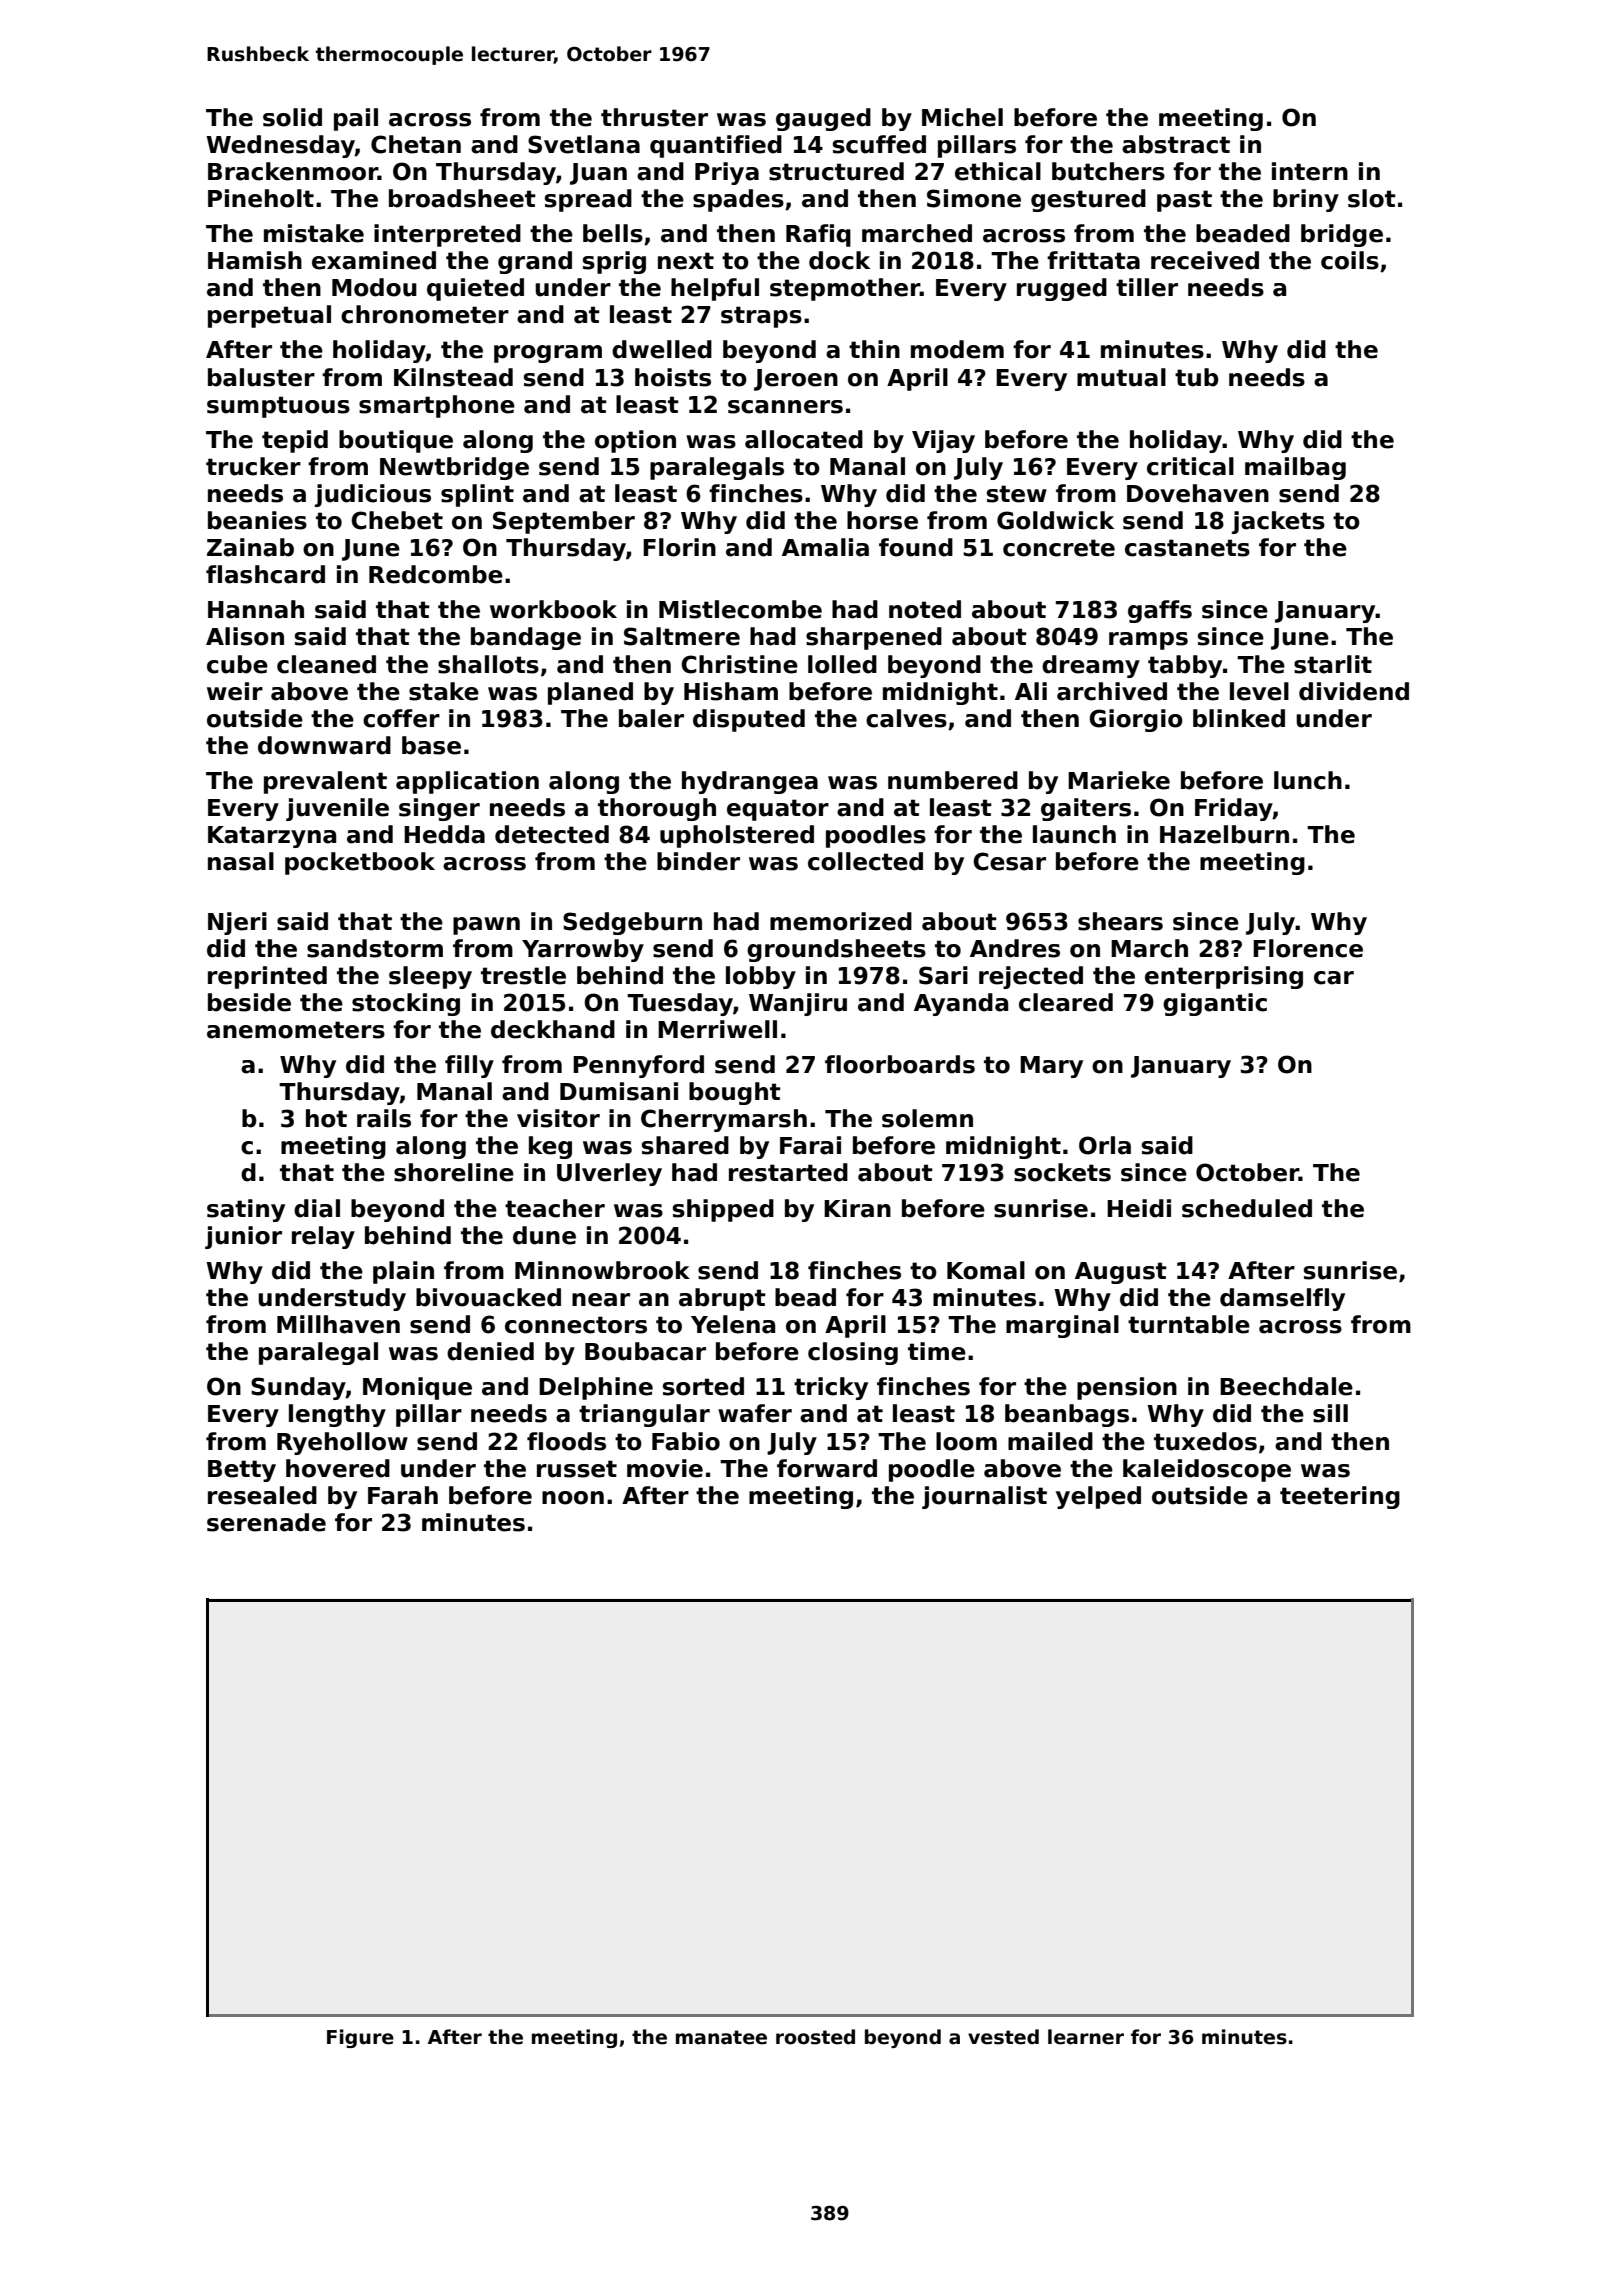  I want to click on baluster, so click(261, 377).
